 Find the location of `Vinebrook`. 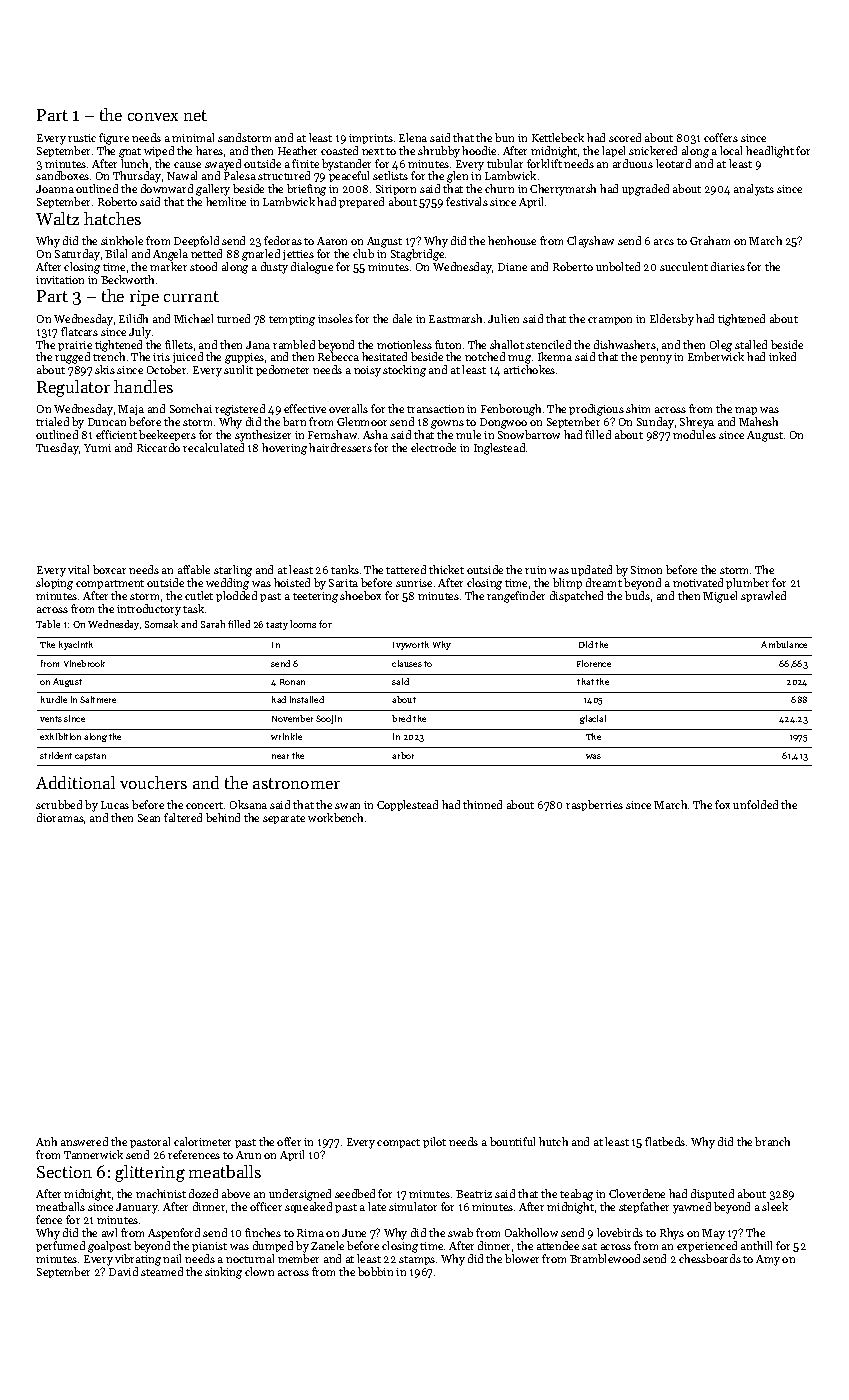

Vinebrook is located at coordinates (84, 663).
